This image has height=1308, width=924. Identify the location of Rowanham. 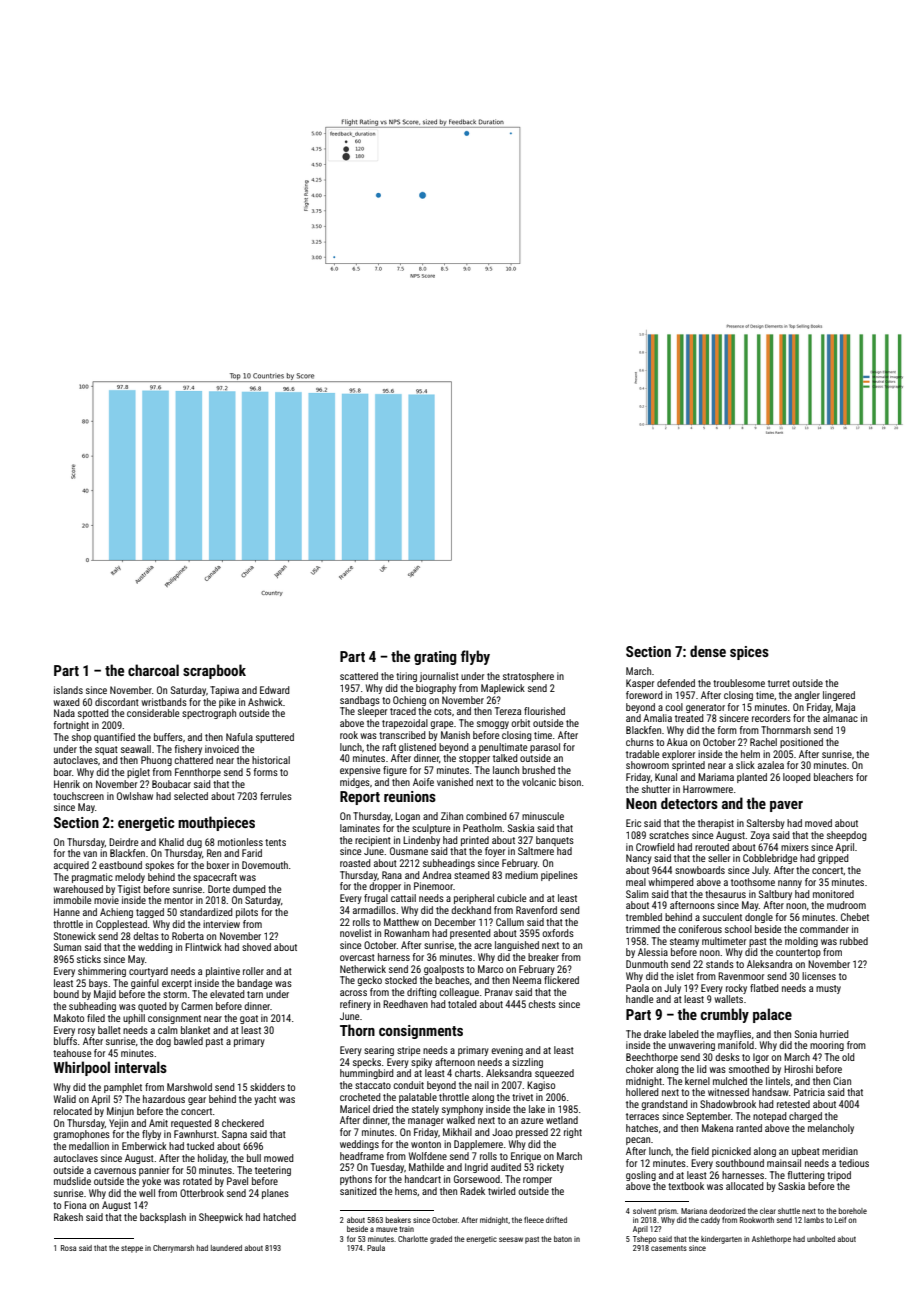
(407, 933).
